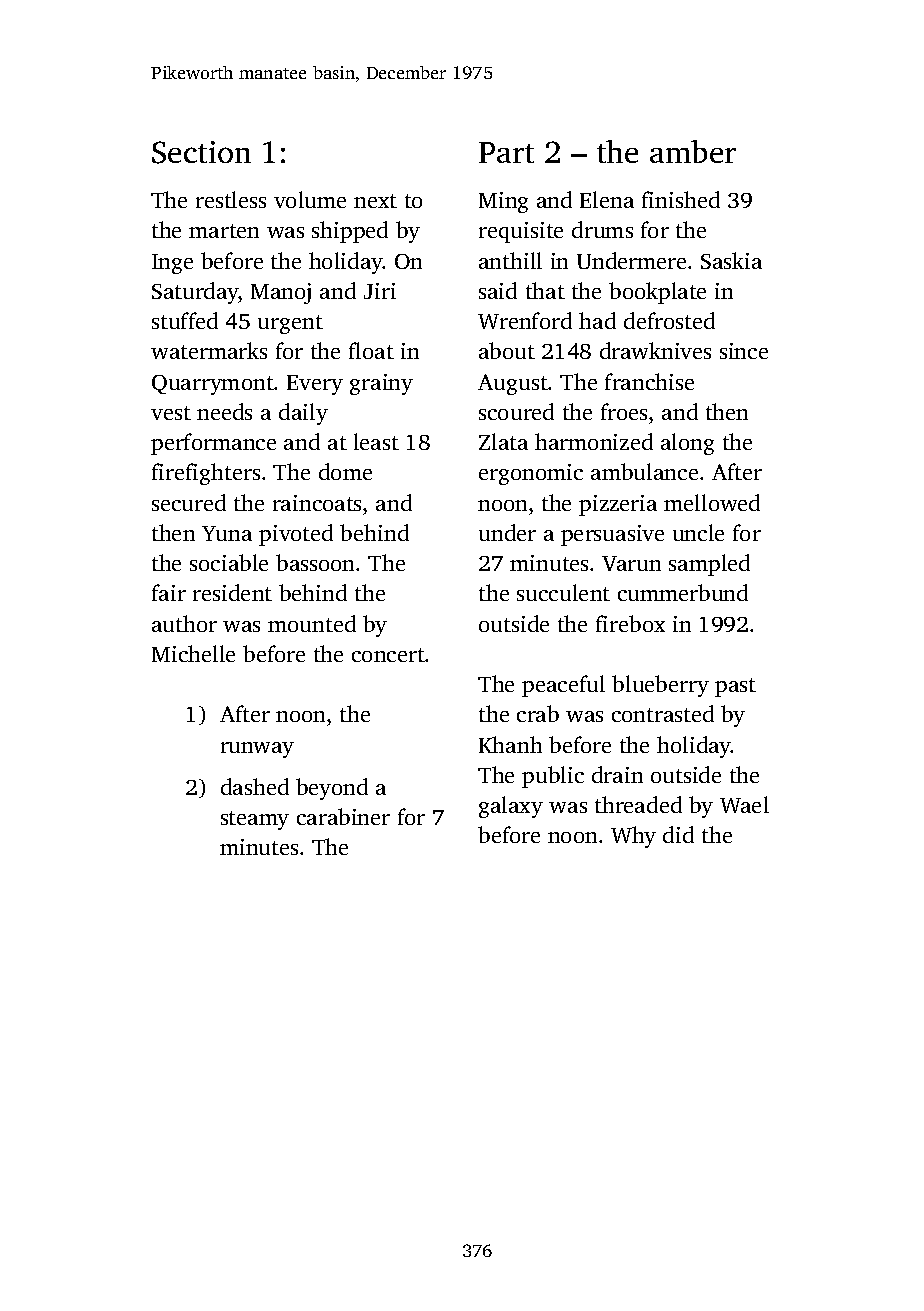  I want to click on drums, so click(602, 229).
